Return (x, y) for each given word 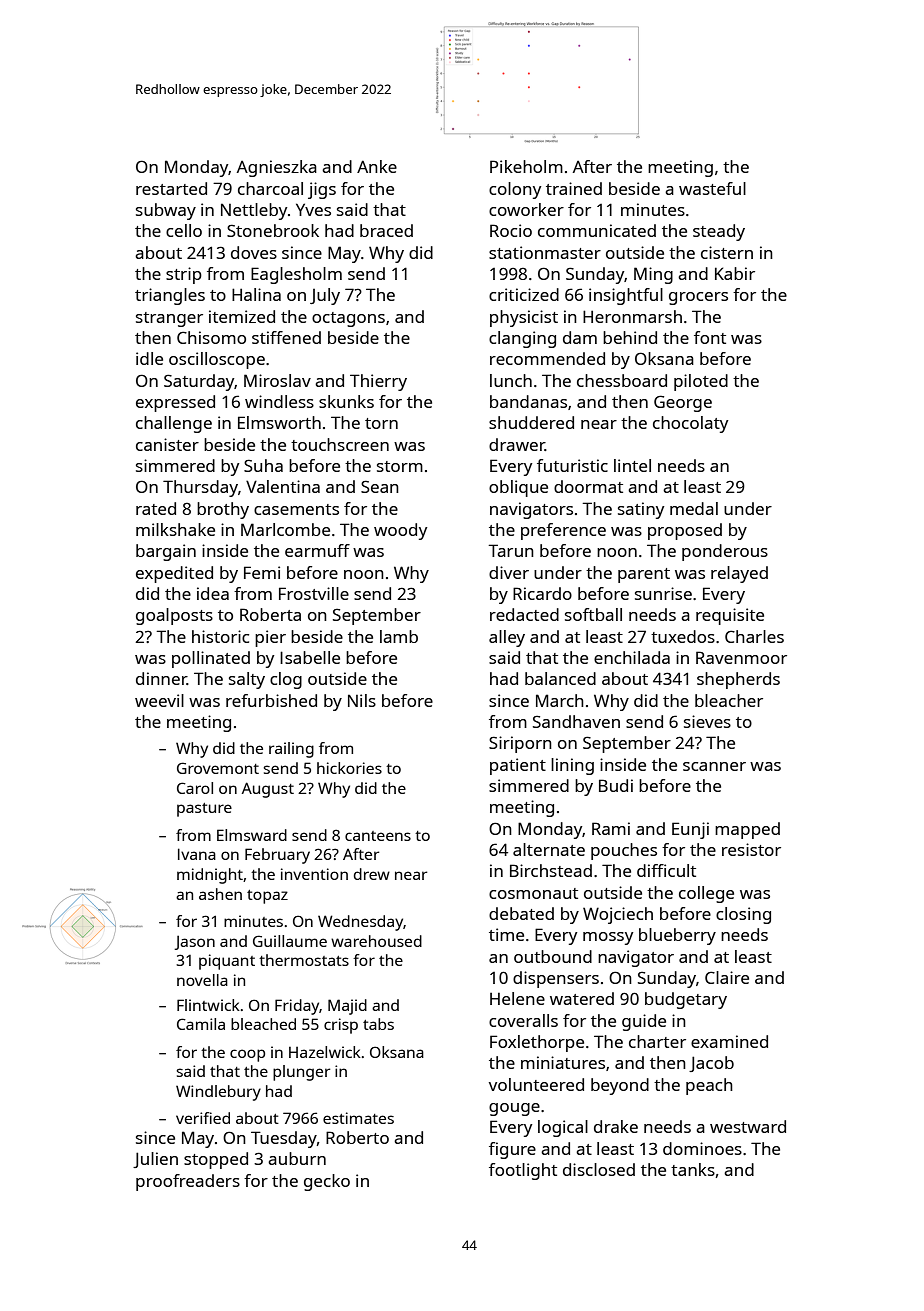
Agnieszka (277, 168)
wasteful (712, 188)
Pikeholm (526, 166)
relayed (739, 574)
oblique (518, 488)
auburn (297, 1158)
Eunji (690, 830)
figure (512, 1150)
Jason (195, 943)
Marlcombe (285, 529)
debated (521, 913)
